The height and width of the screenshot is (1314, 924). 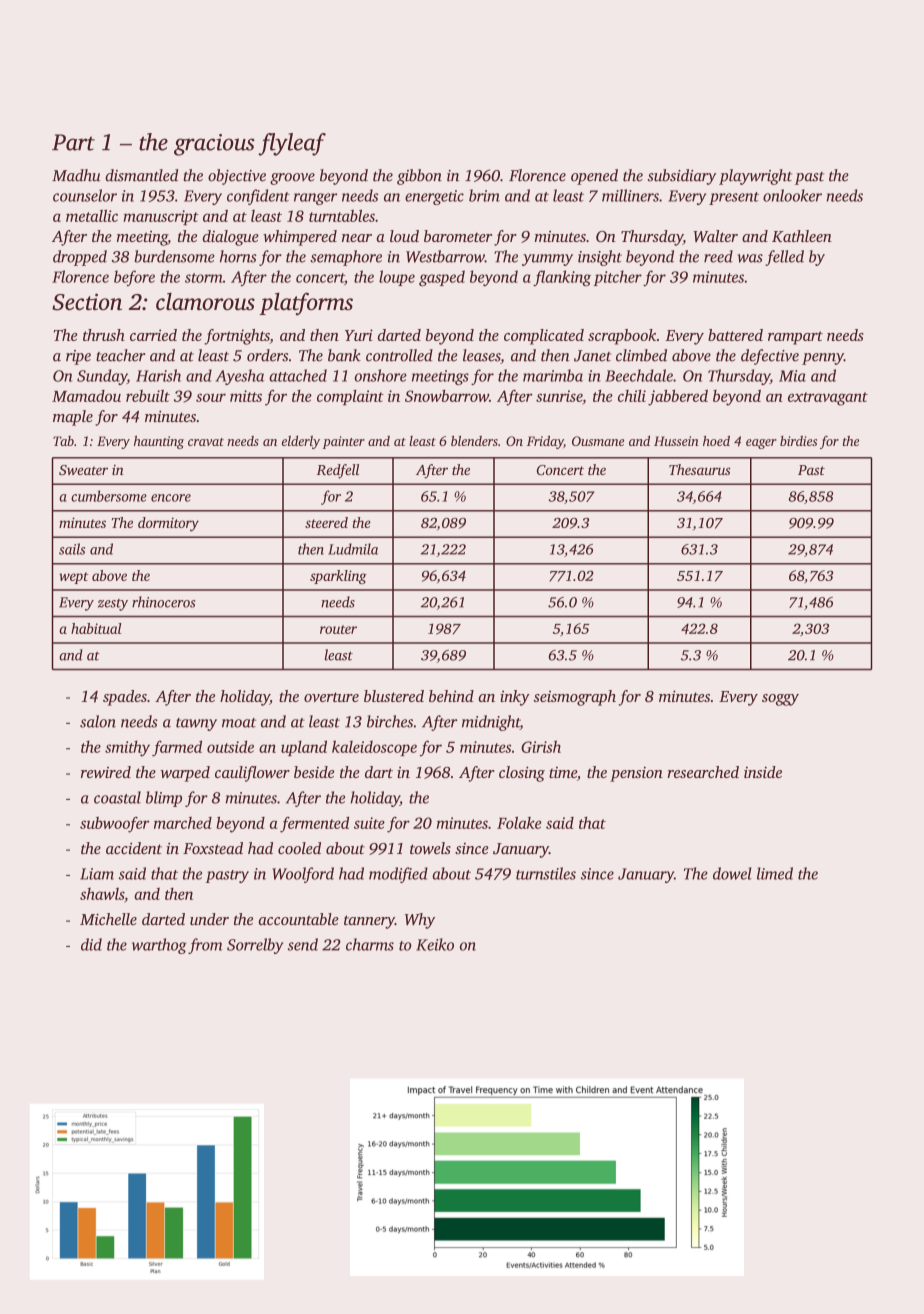 What do you see at coordinates (780, 700) in the screenshot?
I see `soggy` at bounding box center [780, 700].
